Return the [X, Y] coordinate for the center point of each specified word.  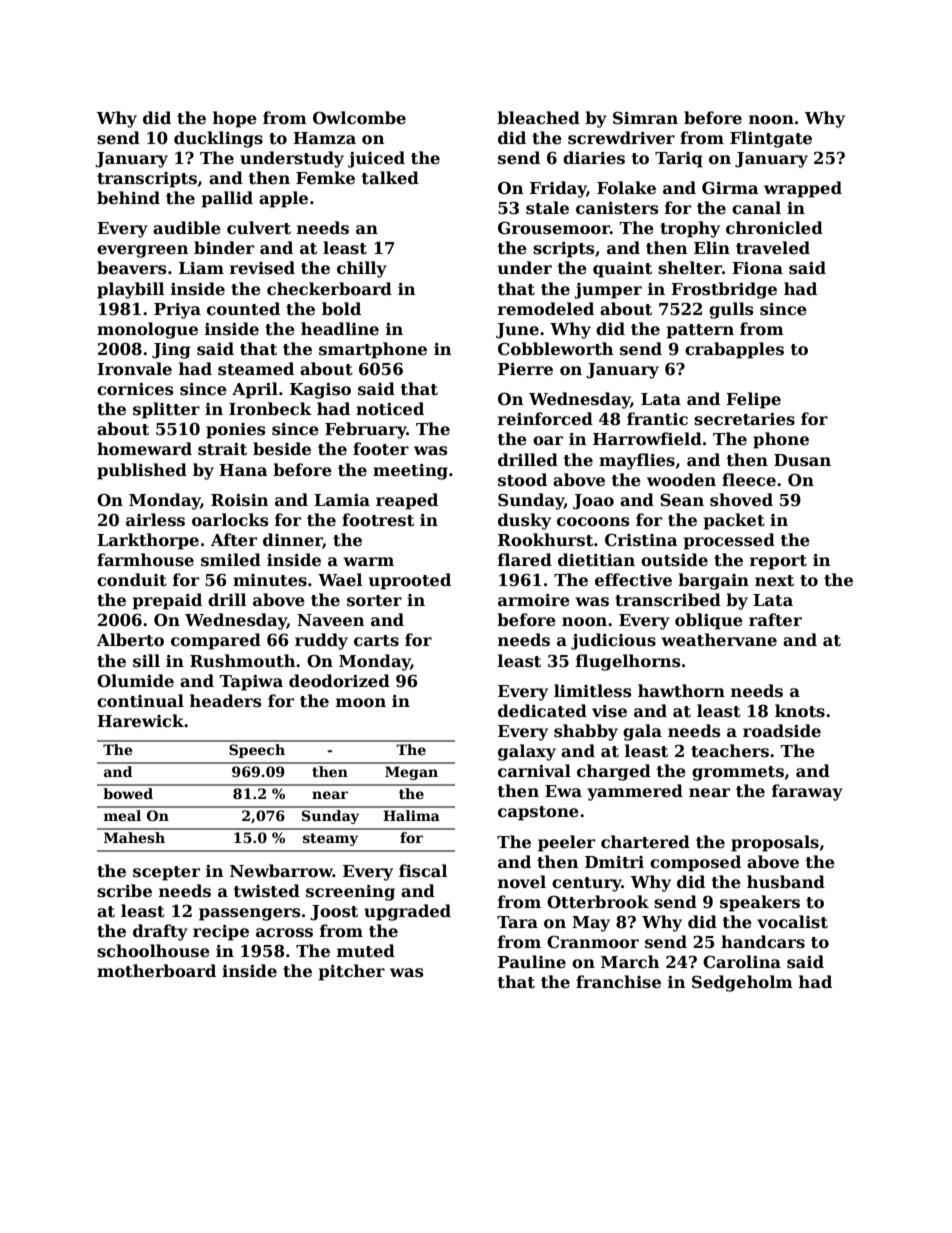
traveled [773, 248]
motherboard [156, 971]
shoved [741, 500]
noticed [390, 409]
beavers [132, 268]
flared [525, 559]
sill [146, 661]
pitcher [351, 972]
